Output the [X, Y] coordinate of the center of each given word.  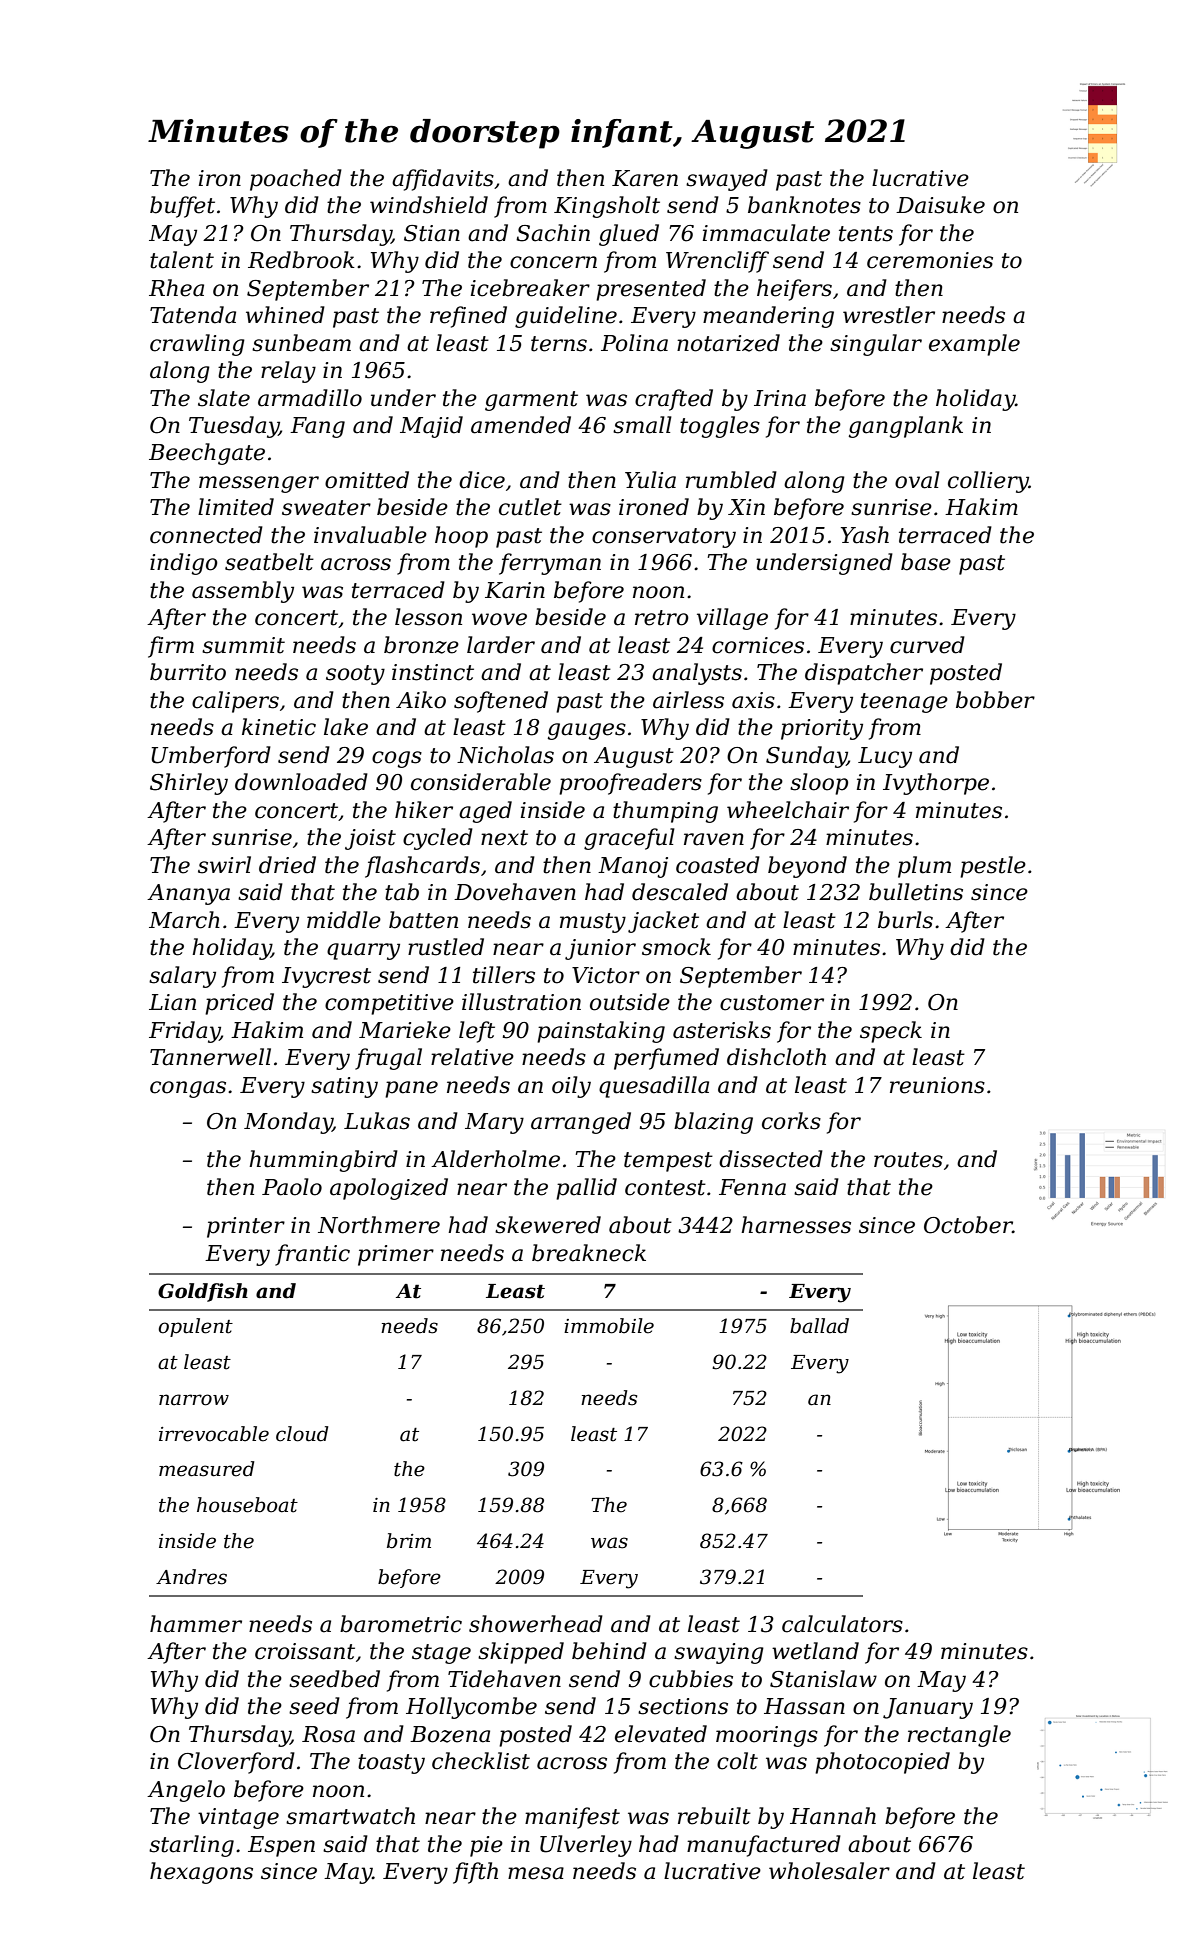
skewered [548, 1225]
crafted [674, 400]
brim [409, 1541]
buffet [182, 207]
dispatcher [864, 674]
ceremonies [930, 260]
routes [908, 1160]
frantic [312, 1255]
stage [441, 1654]
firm [171, 647]
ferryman [550, 564]
